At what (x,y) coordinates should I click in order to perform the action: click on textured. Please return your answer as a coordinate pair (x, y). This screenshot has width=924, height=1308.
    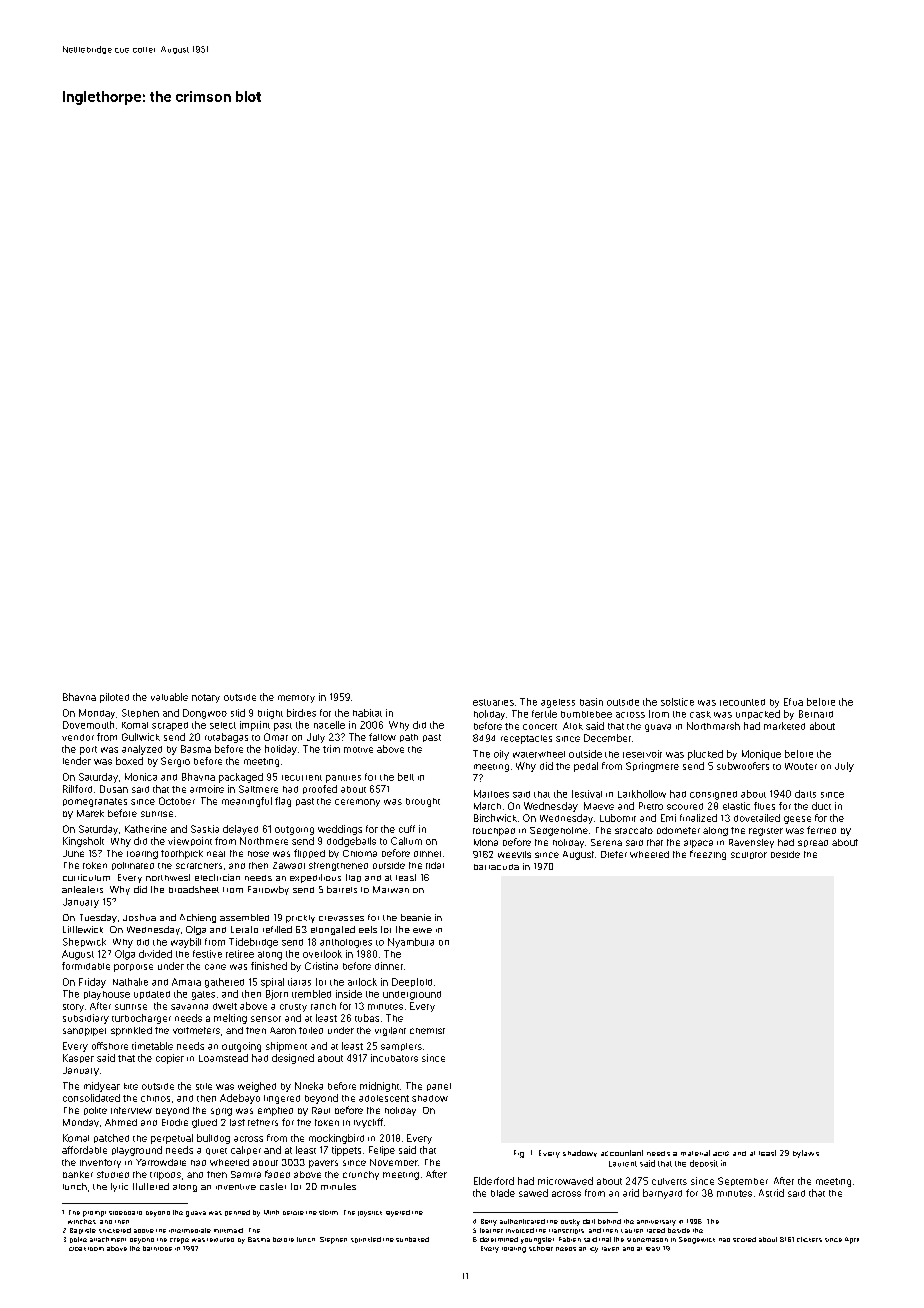
    Looking at the image, I should click on (220, 1240).
